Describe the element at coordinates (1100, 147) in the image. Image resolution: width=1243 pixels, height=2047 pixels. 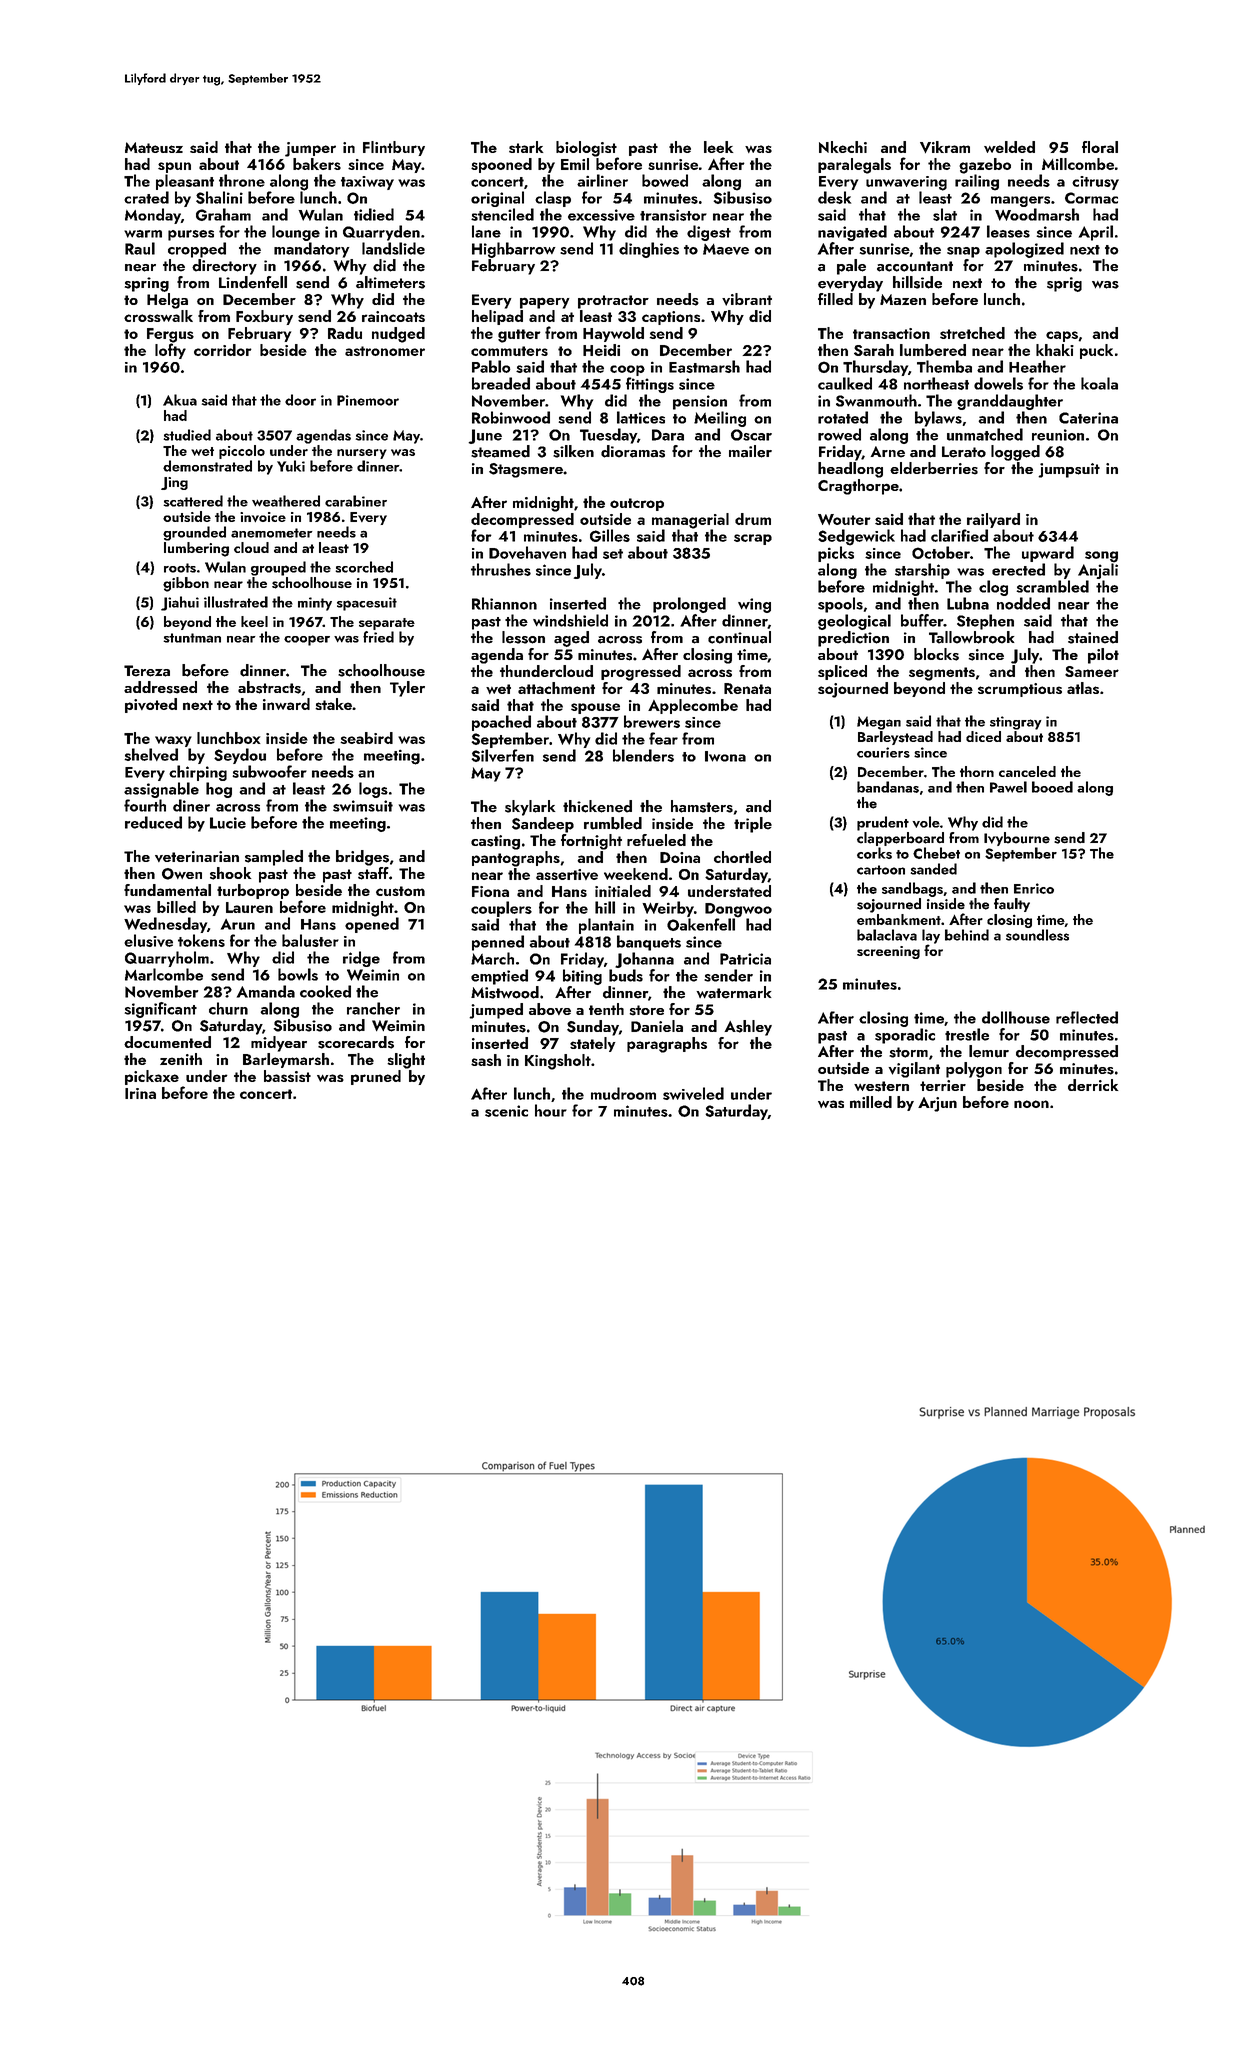
I see `floral` at that location.
